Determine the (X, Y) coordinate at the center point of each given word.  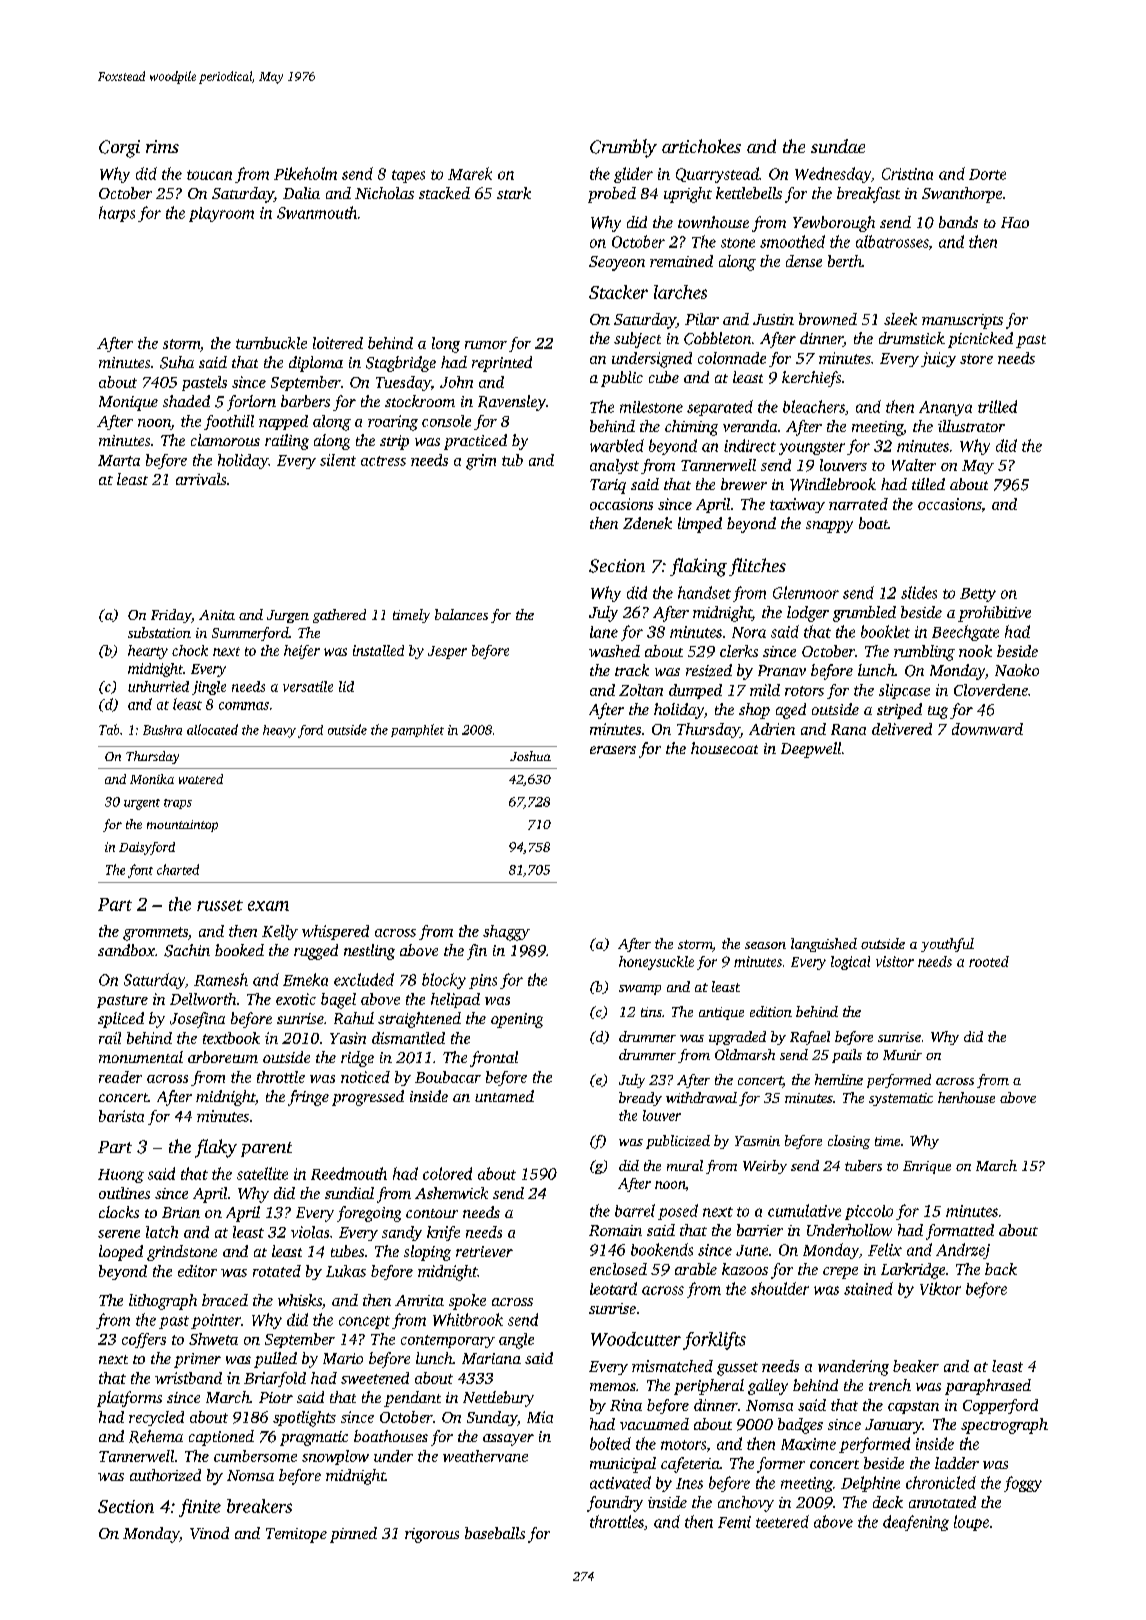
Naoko (1017, 670)
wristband (188, 1378)
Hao (1015, 222)
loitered (338, 343)
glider (633, 175)
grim (481, 462)
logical (850, 963)
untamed (504, 1096)
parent (266, 1149)
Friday (171, 616)
